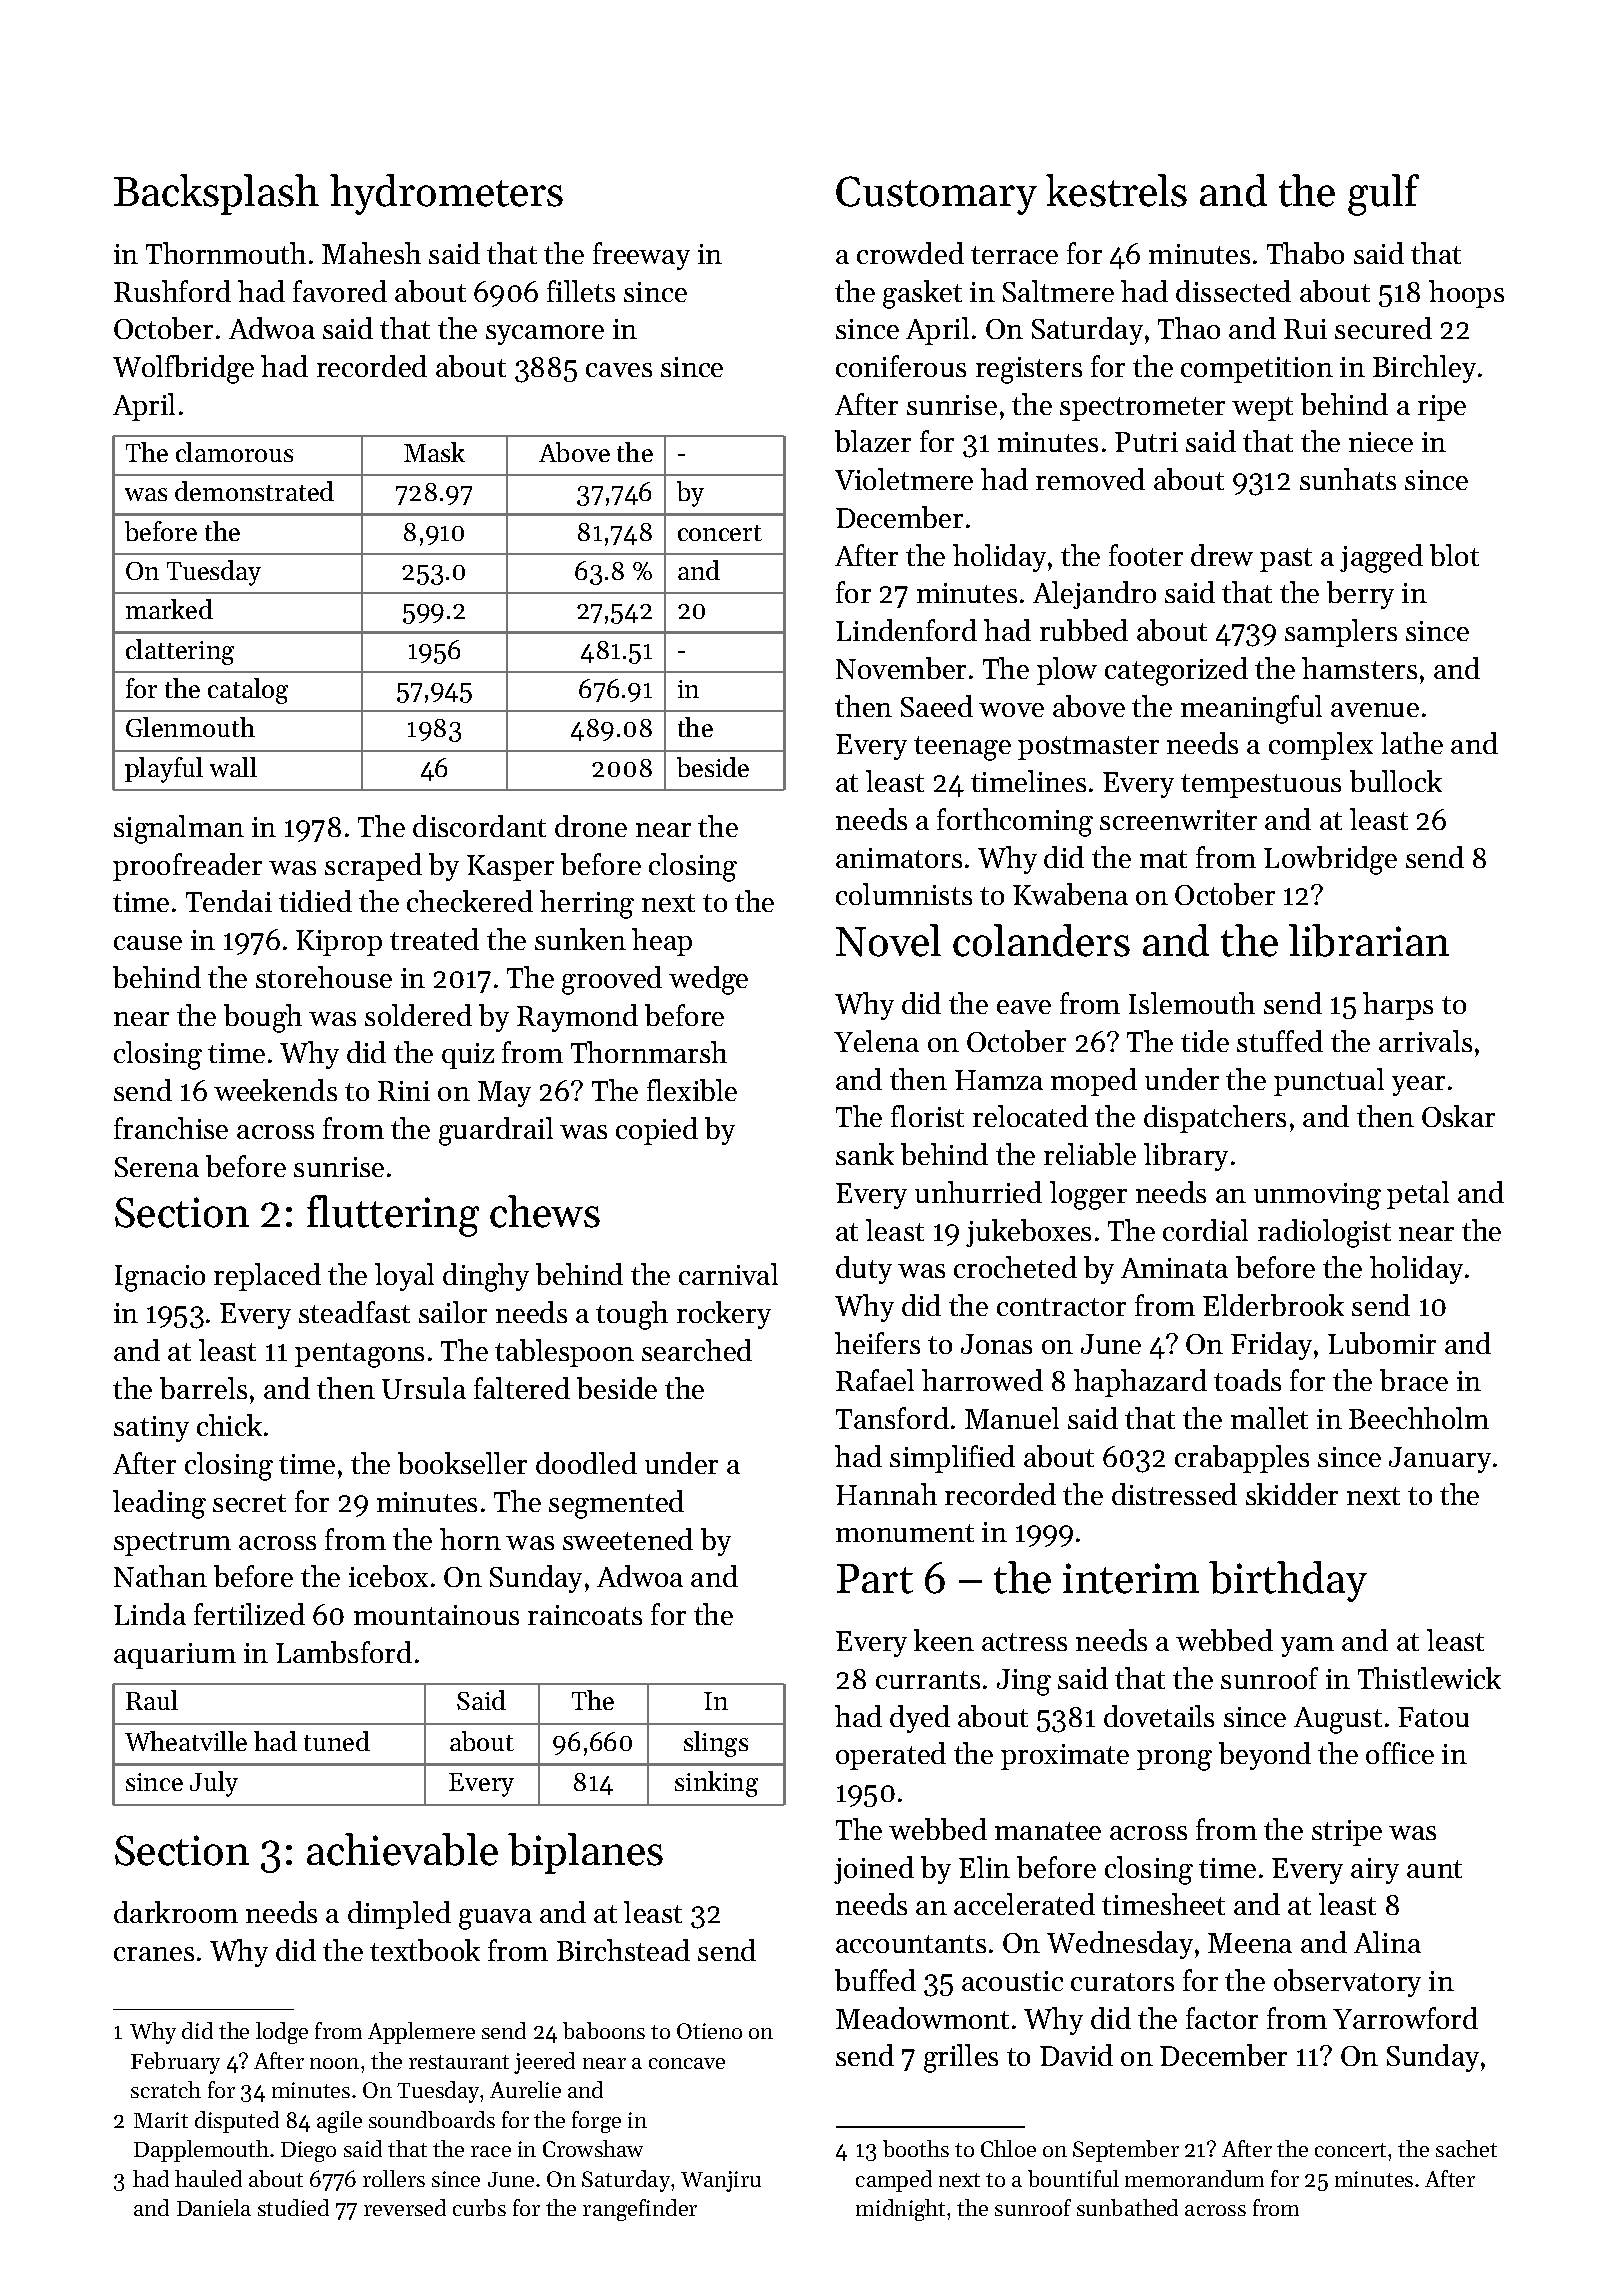 The image size is (1620, 2292). Describe the element at coordinates (1192, 1003) in the screenshot. I see `Islemouth` at that location.
